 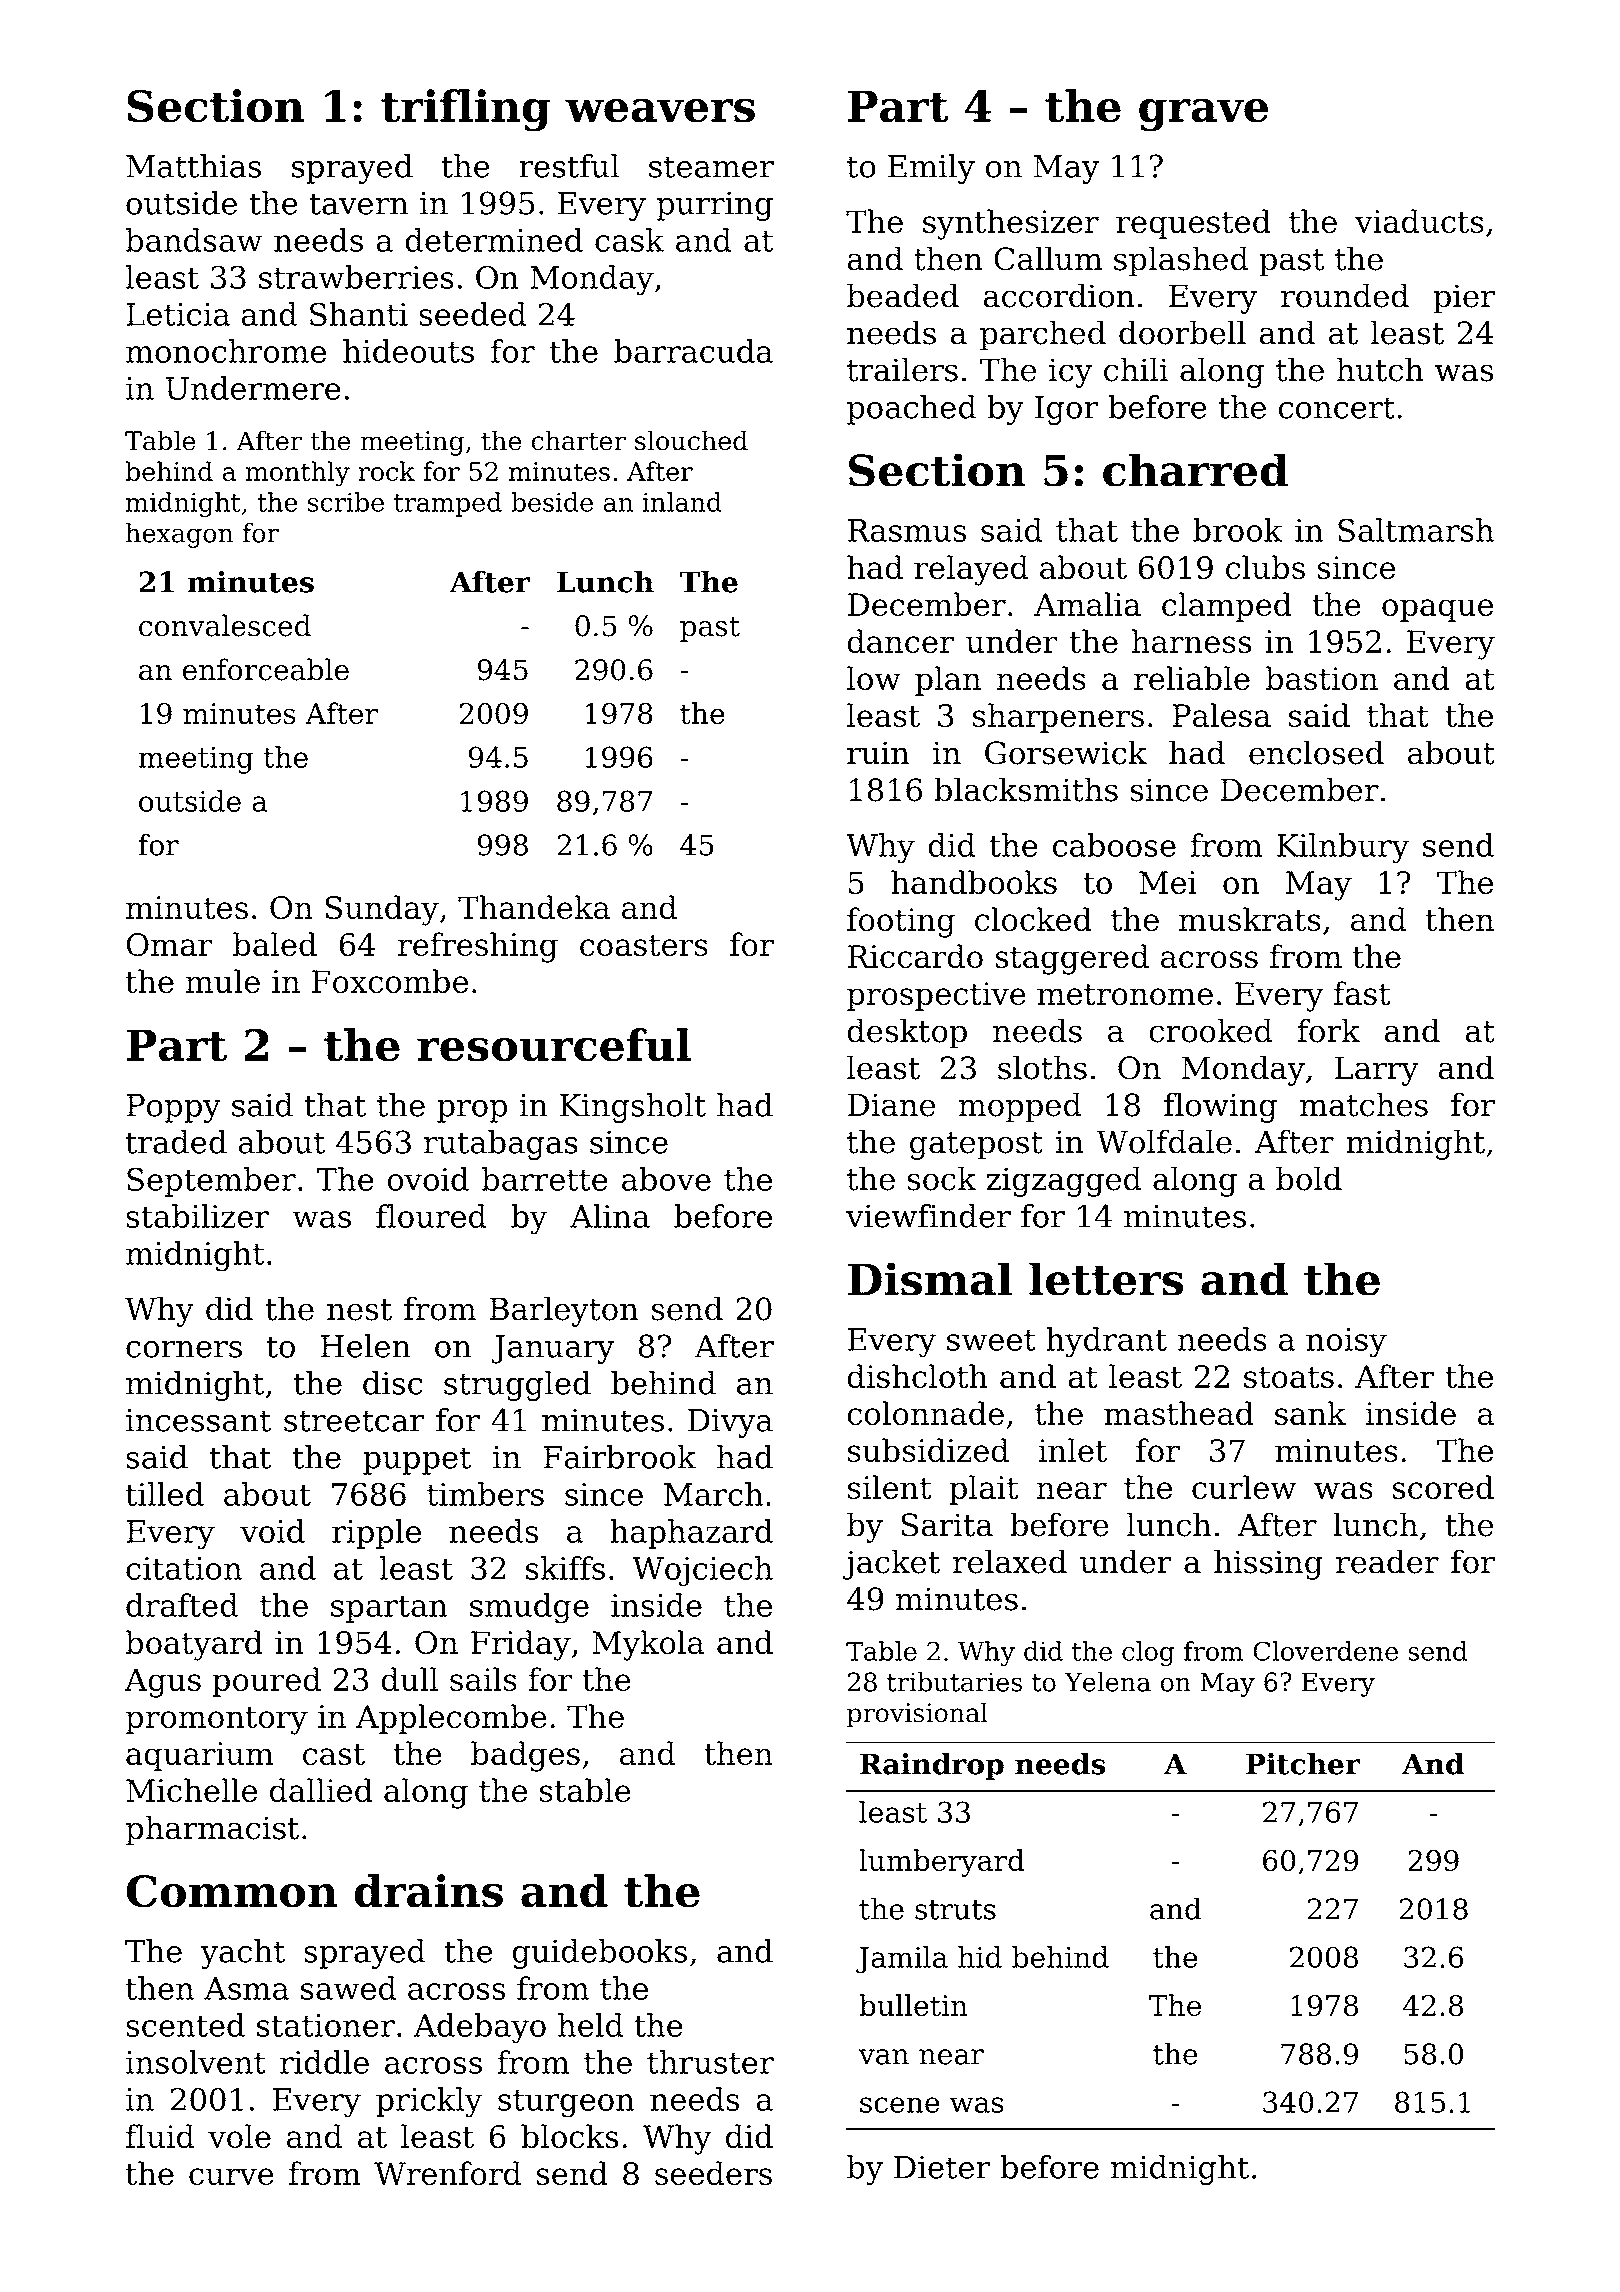 I want to click on sock, so click(x=941, y=1178).
